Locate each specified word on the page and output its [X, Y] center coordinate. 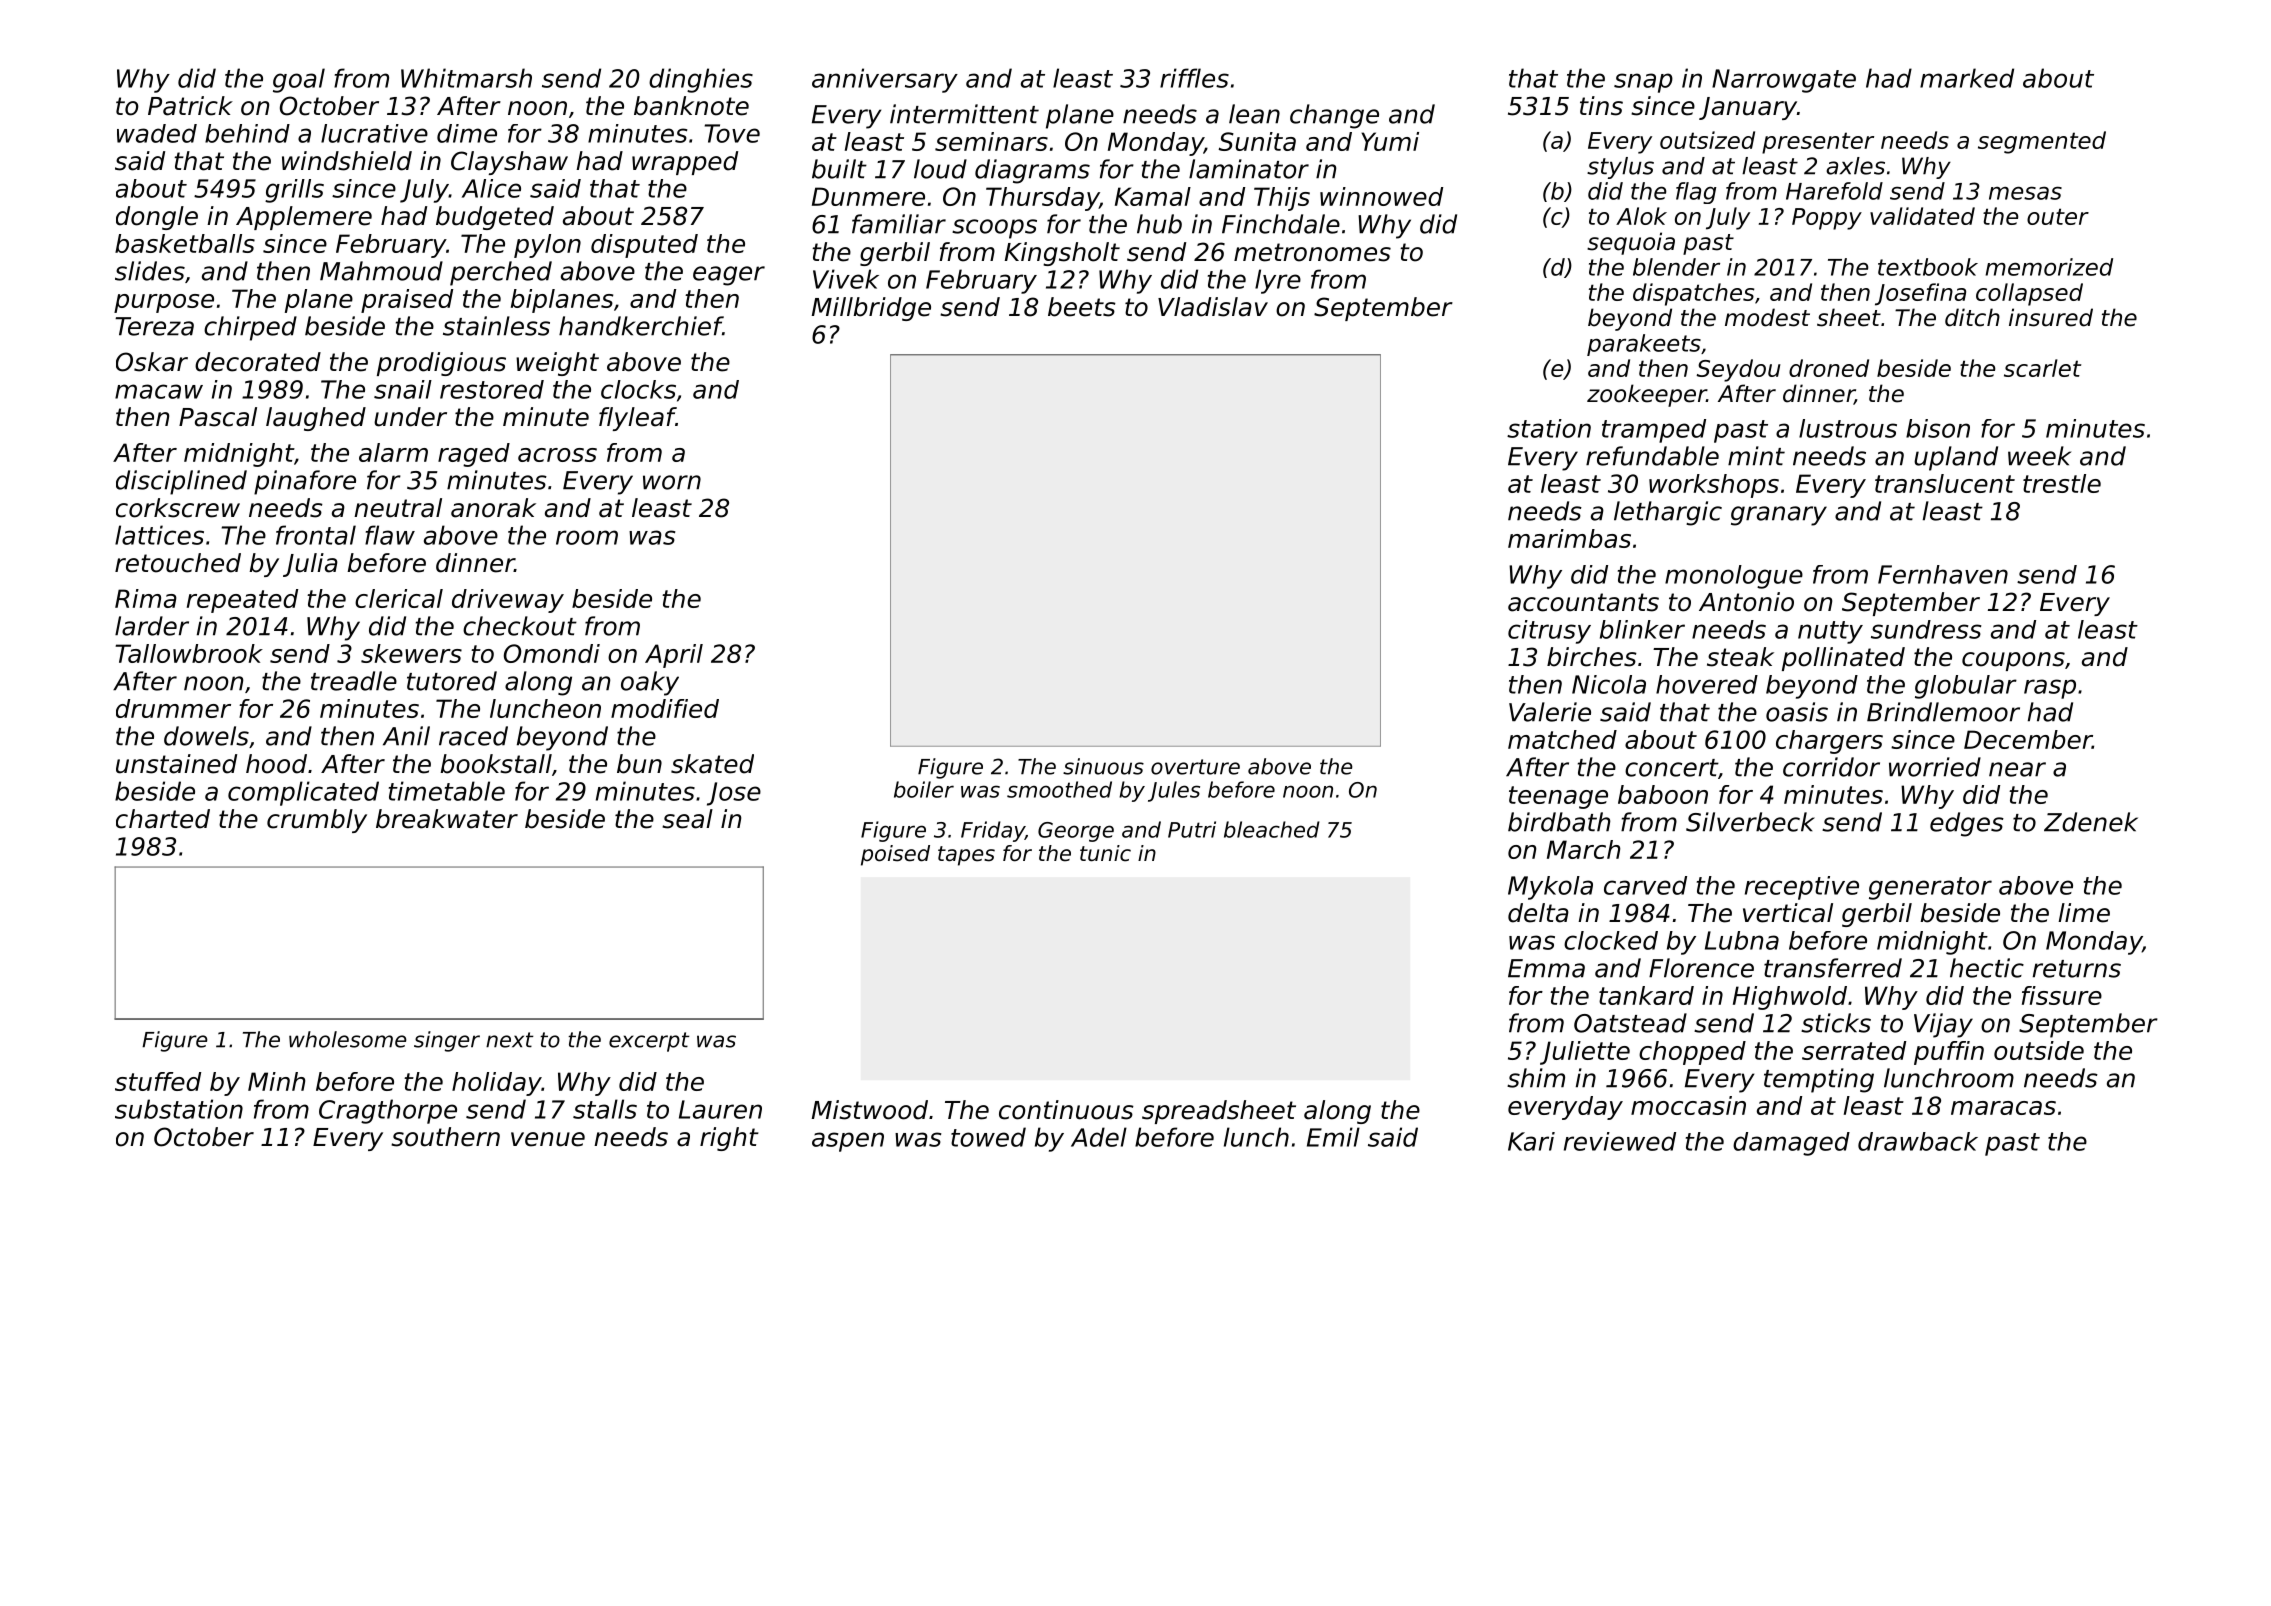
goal [299, 80]
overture [1195, 767]
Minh [276, 1081]
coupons [2013, 661]
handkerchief [641, 326]
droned [1829, 368]
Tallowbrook [189, 653]
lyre [1278, 281]
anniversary [885, 80]
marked [1967, 78]
